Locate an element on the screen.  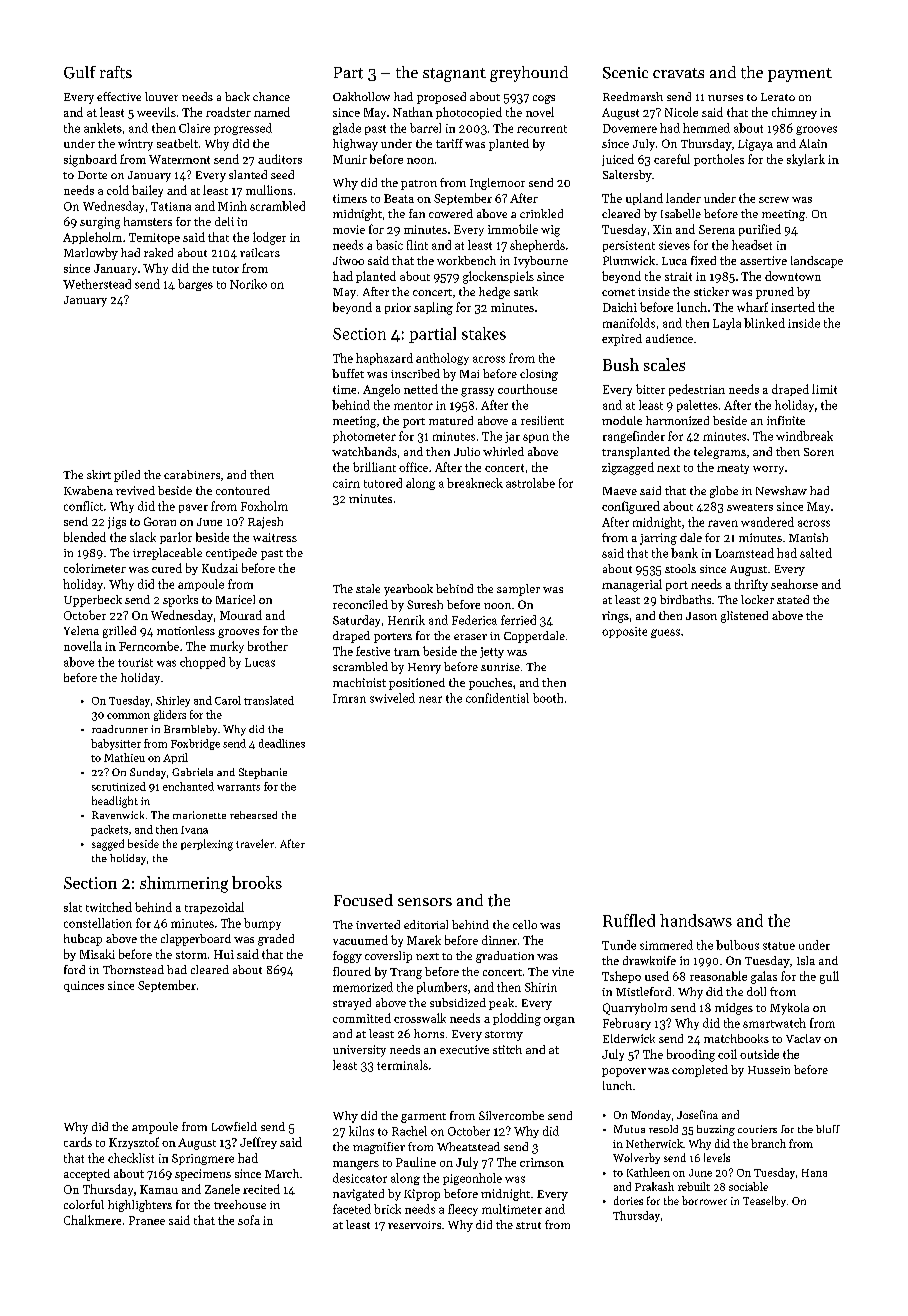
infinite is located at coordinates (786, 420).
